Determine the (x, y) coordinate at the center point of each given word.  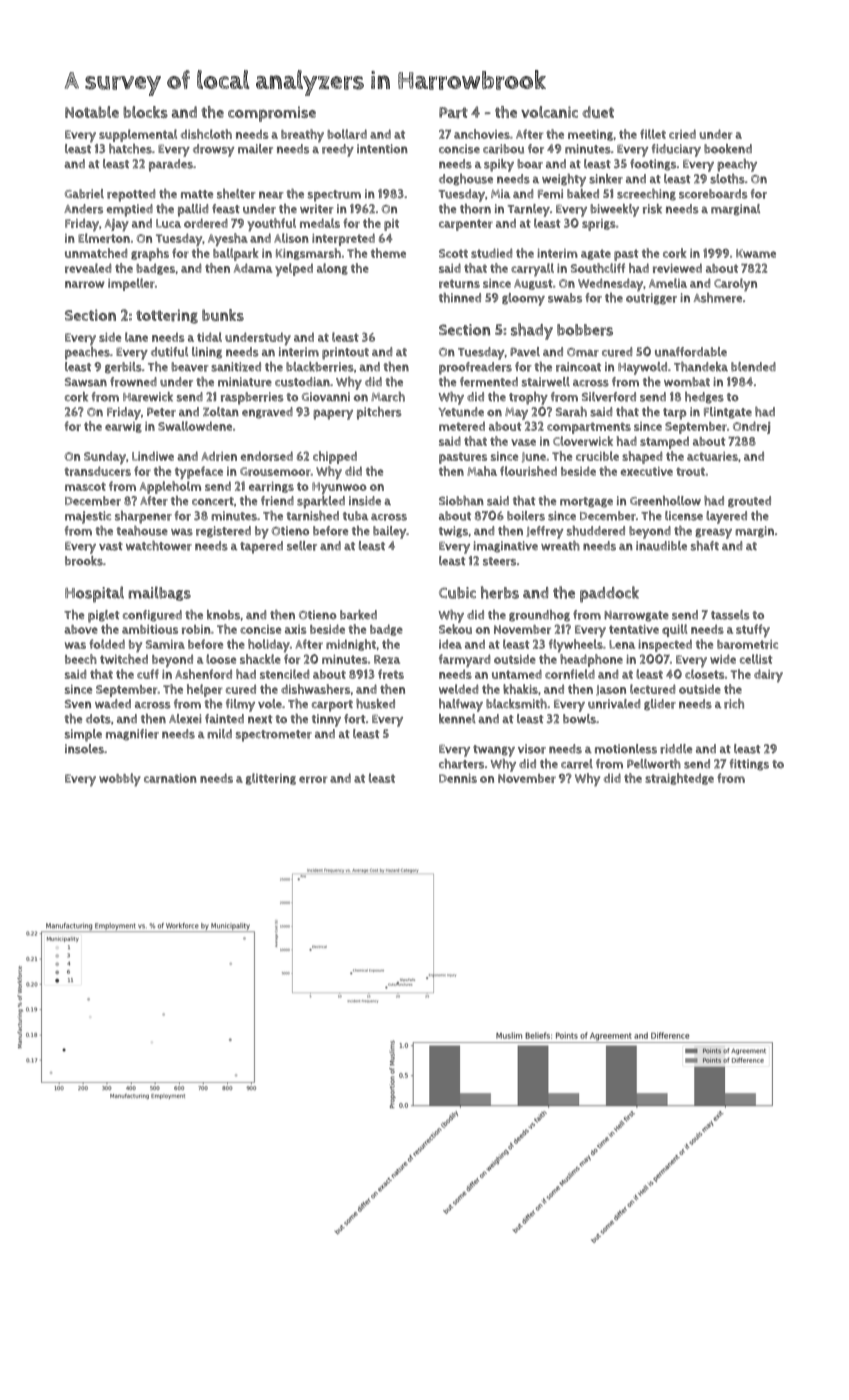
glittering (271, 779)
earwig (123, 427)
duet (598, 112)
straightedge (679, 779)
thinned (460, 298)
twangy (494, 751)
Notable (92, 112)
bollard (347, 134)
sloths (727, 179)
